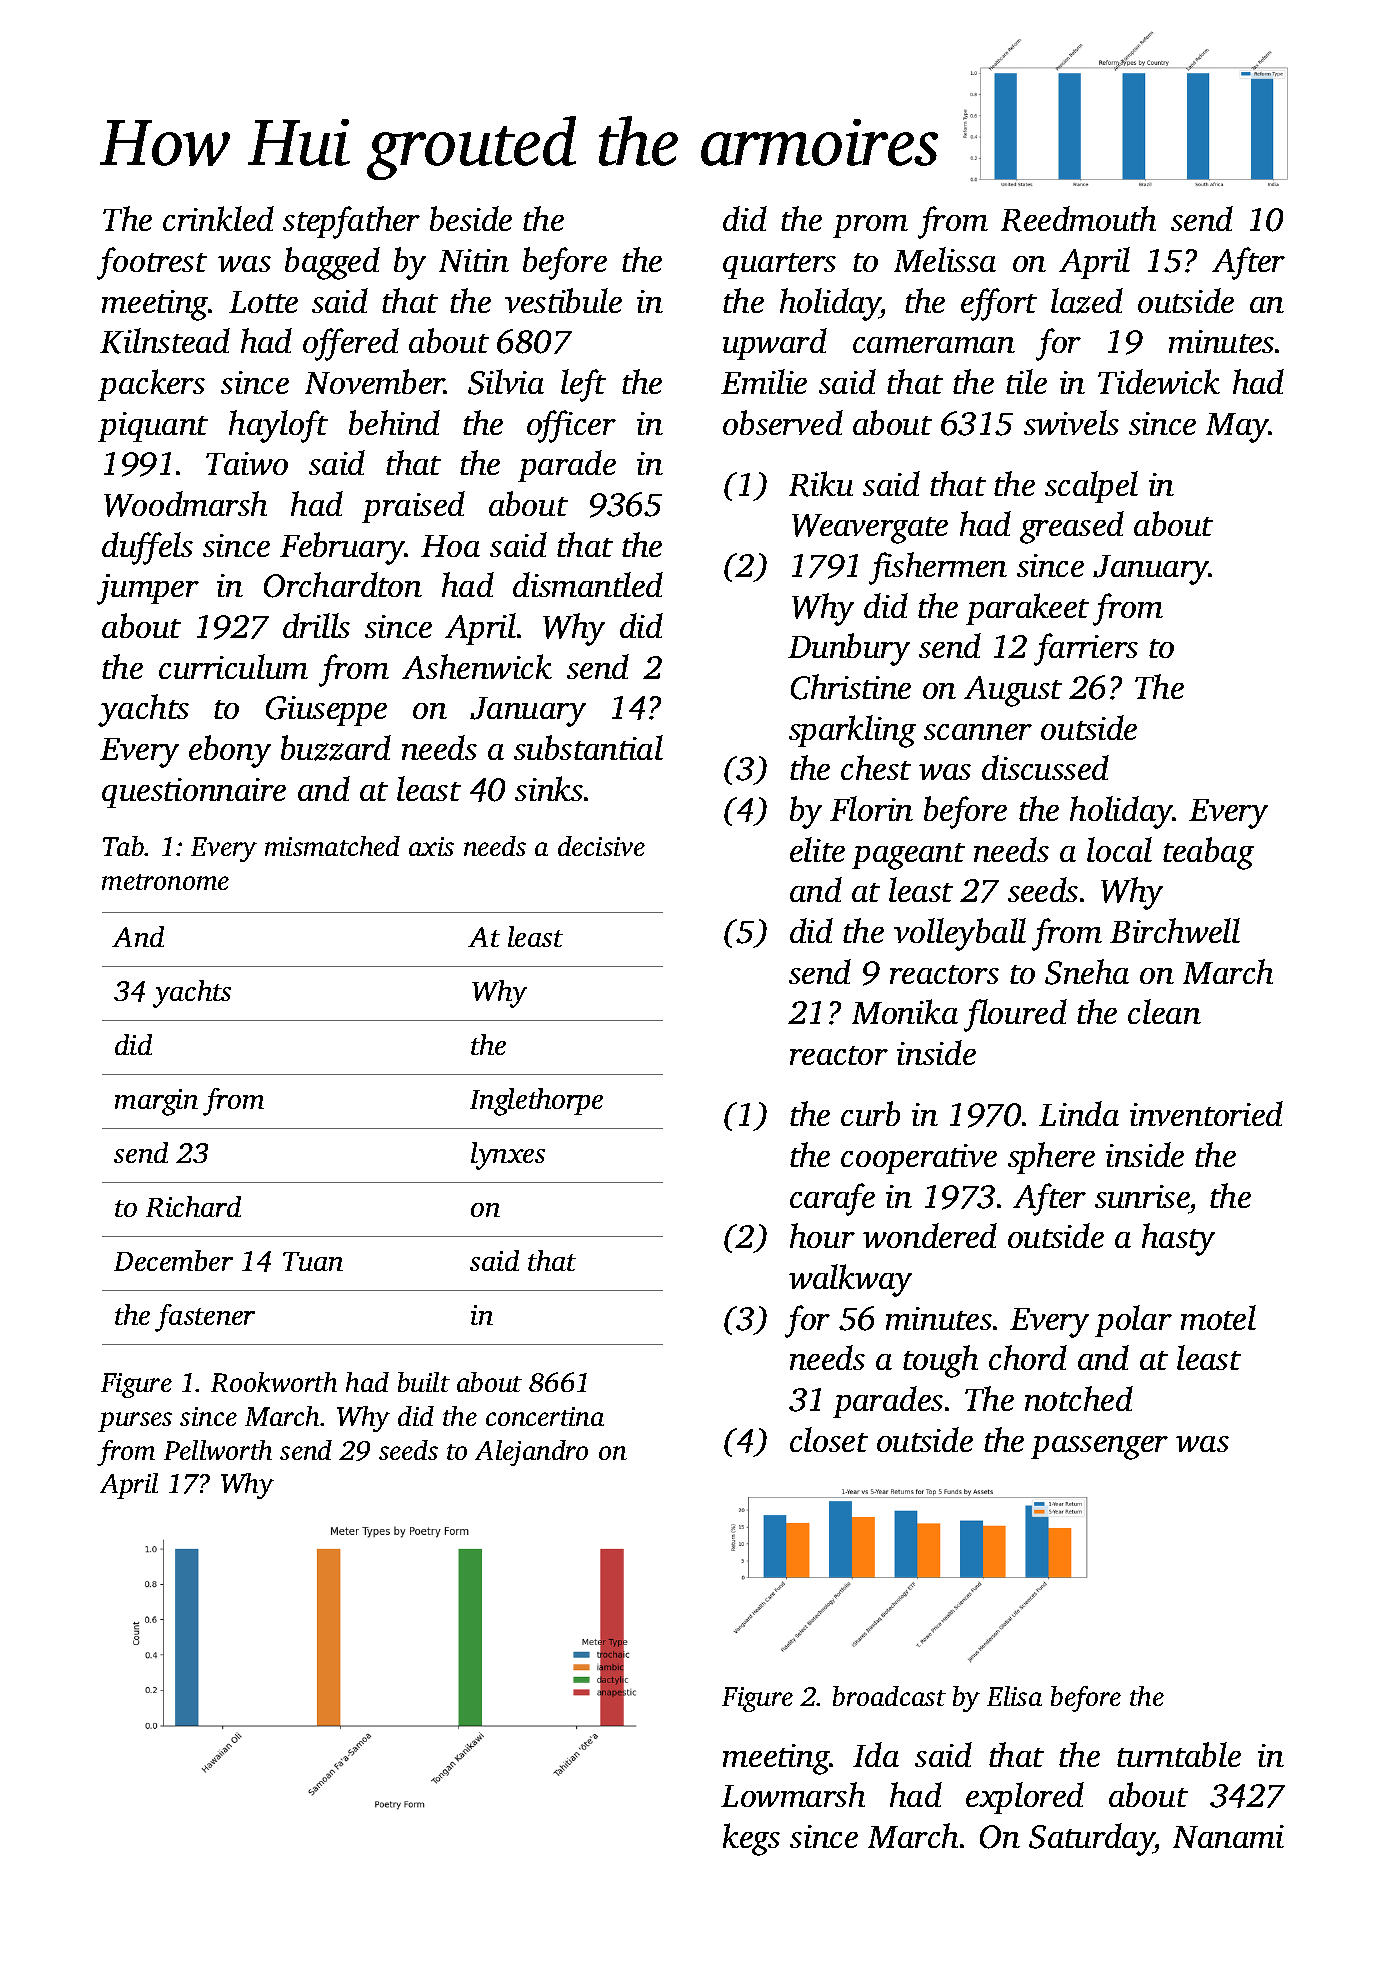 The width and height of the document is (1386, 1969). I want to click on Alejandro, so click(531, 1453).
